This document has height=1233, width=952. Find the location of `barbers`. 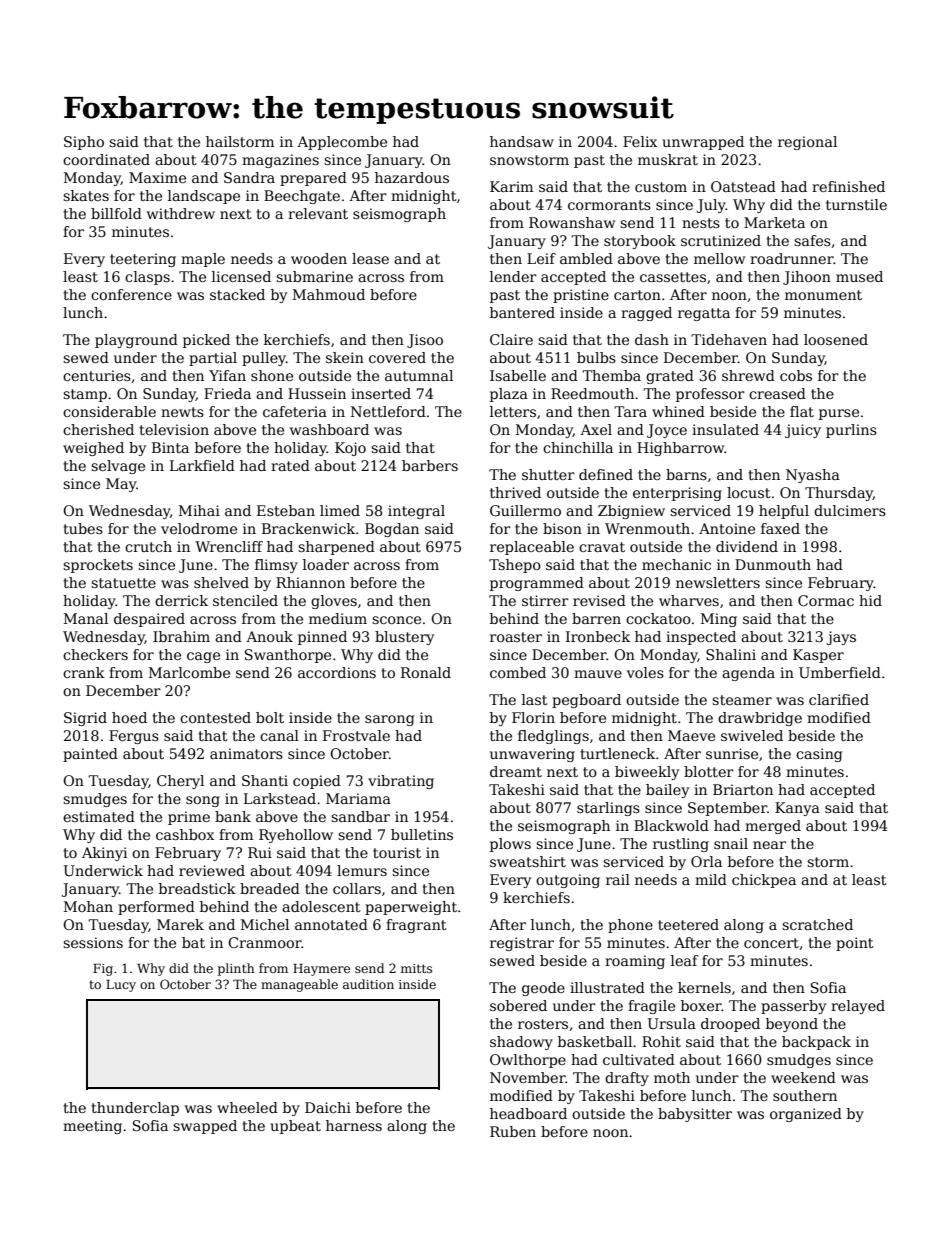

barbers is located at coordinates (430, 465).
